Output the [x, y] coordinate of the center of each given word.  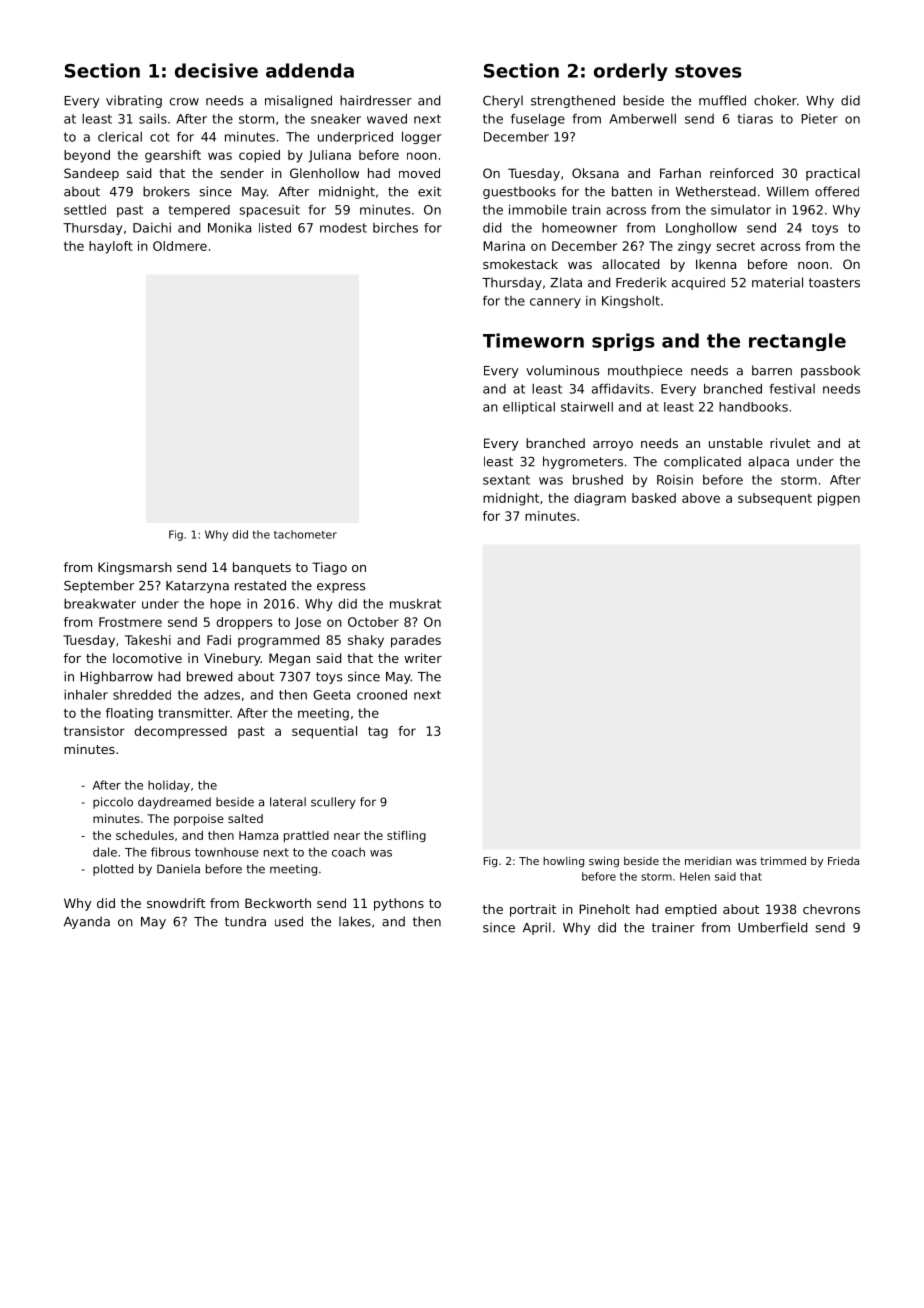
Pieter [819, 119]
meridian [708, 861]
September [99, 586]
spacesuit [269, 211]
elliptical [529, 408]
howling [563, 862]
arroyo [613, 446]
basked [654, 498]
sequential [324, 732]
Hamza [258, 835]
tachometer [305, 534]
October [373, 622]
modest [343, 228]
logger [422, 138]
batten [632, 191]
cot [159, 137]
